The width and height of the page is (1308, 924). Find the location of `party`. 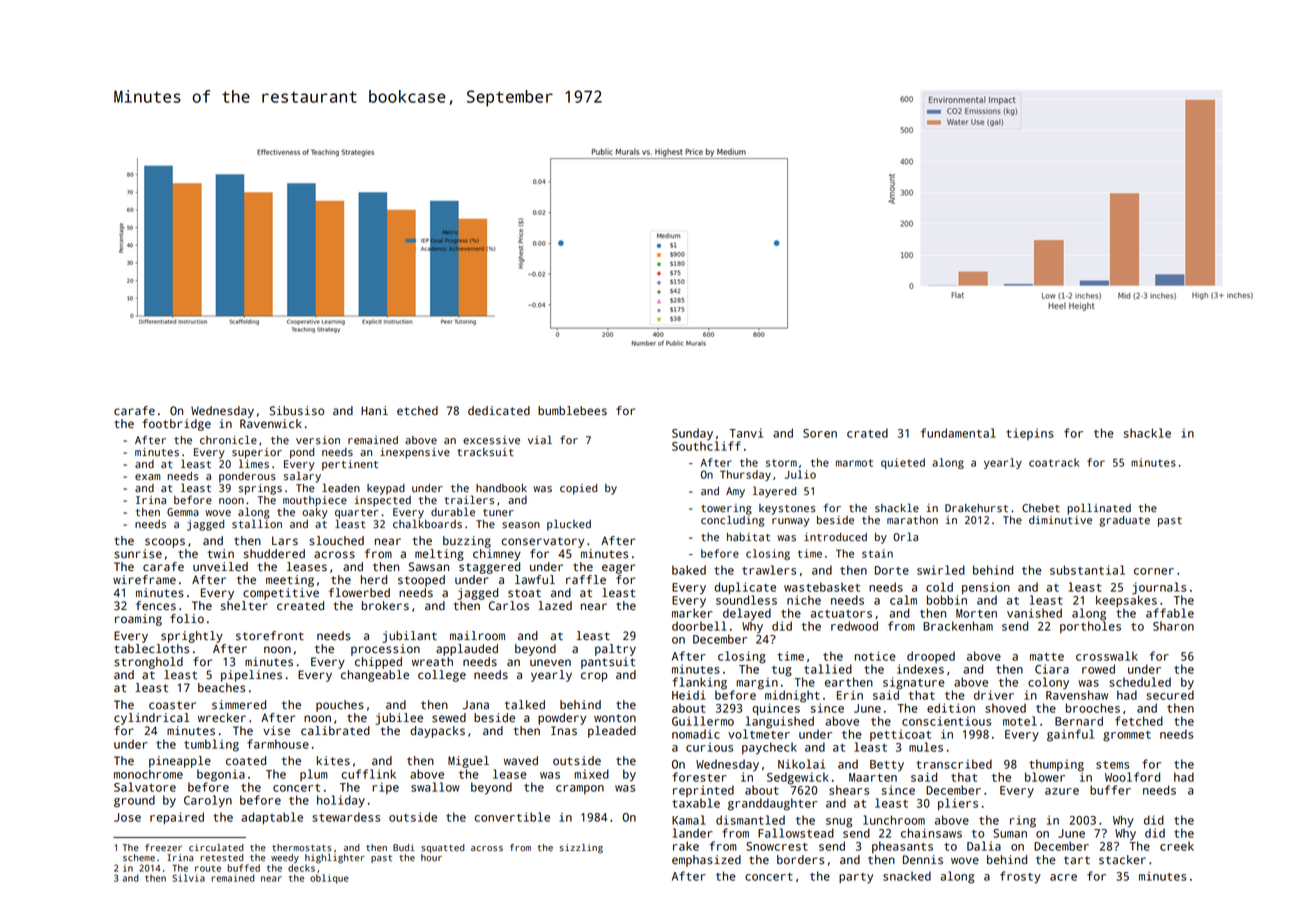

party is located at coordinates (856, 878).
